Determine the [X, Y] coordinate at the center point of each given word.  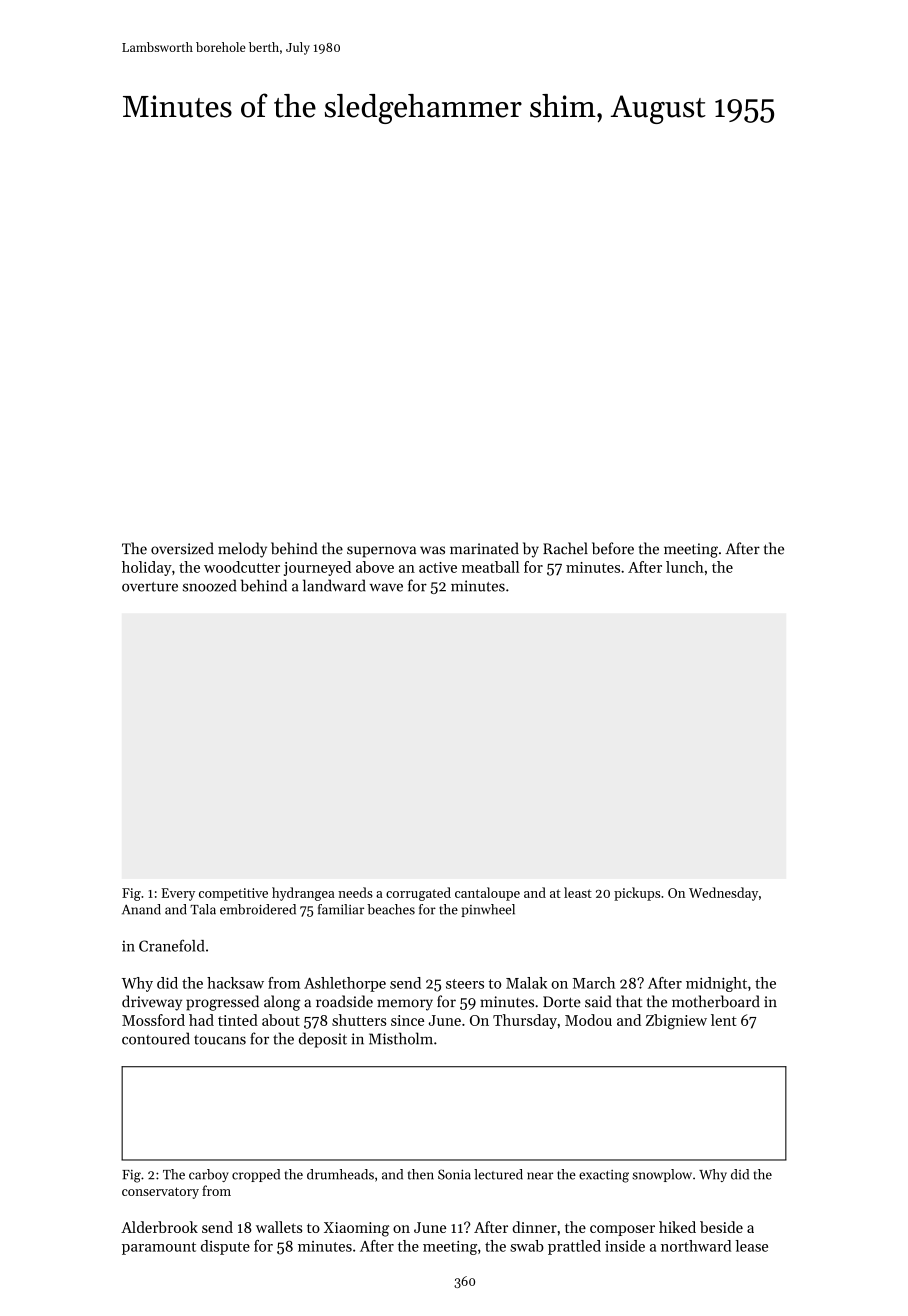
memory [405, 1005]
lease [751, 1246]
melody [242, 550]
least [578, 892]
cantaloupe [487, 894]
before [613, 548]
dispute [225, 1247]
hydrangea [303, 894]
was [432, 550]
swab [527, 1246]
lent [724, 1020]
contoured [156, 1038]
